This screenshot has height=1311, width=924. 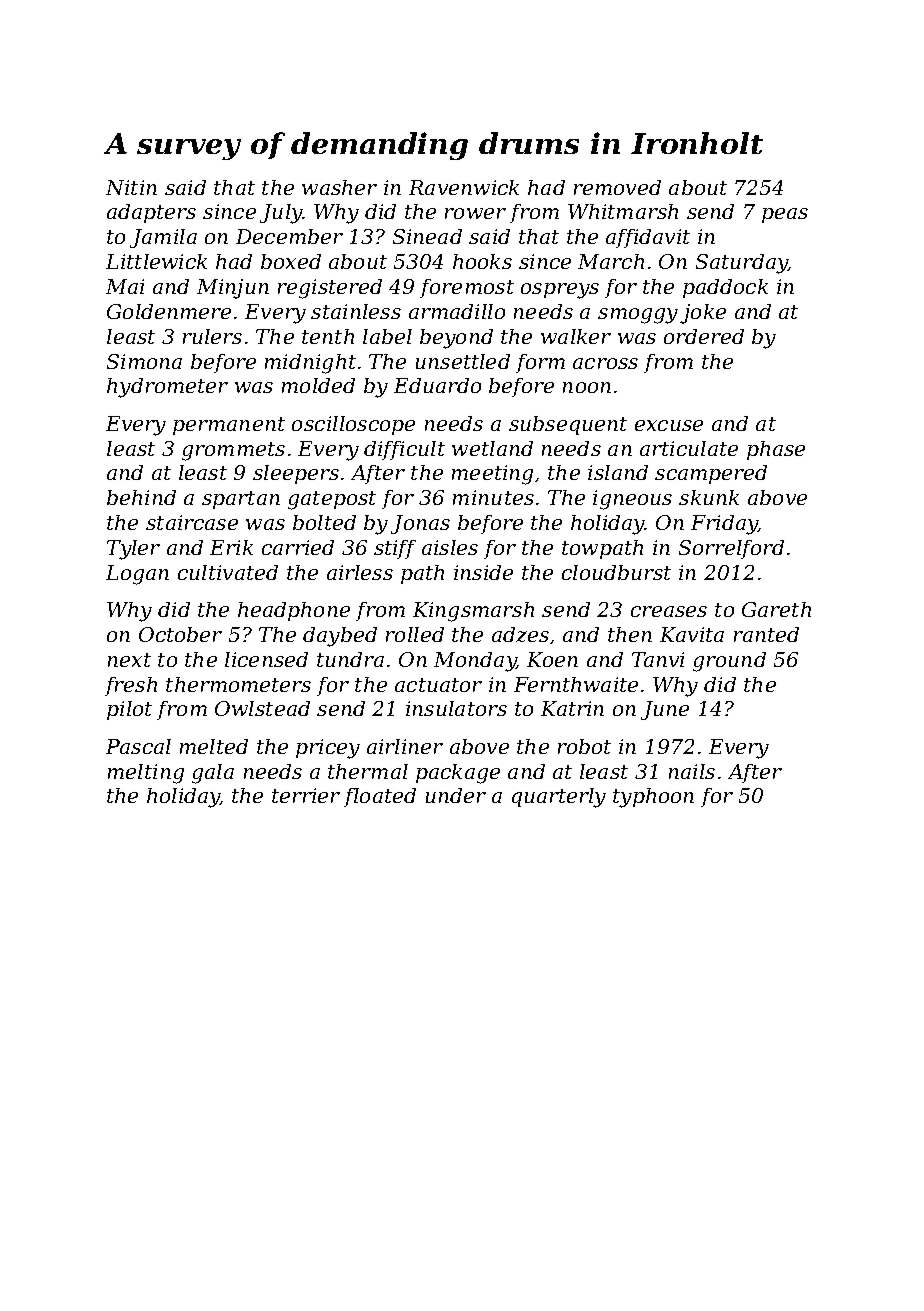 I want to click on under, so click(x=456, y=795).
